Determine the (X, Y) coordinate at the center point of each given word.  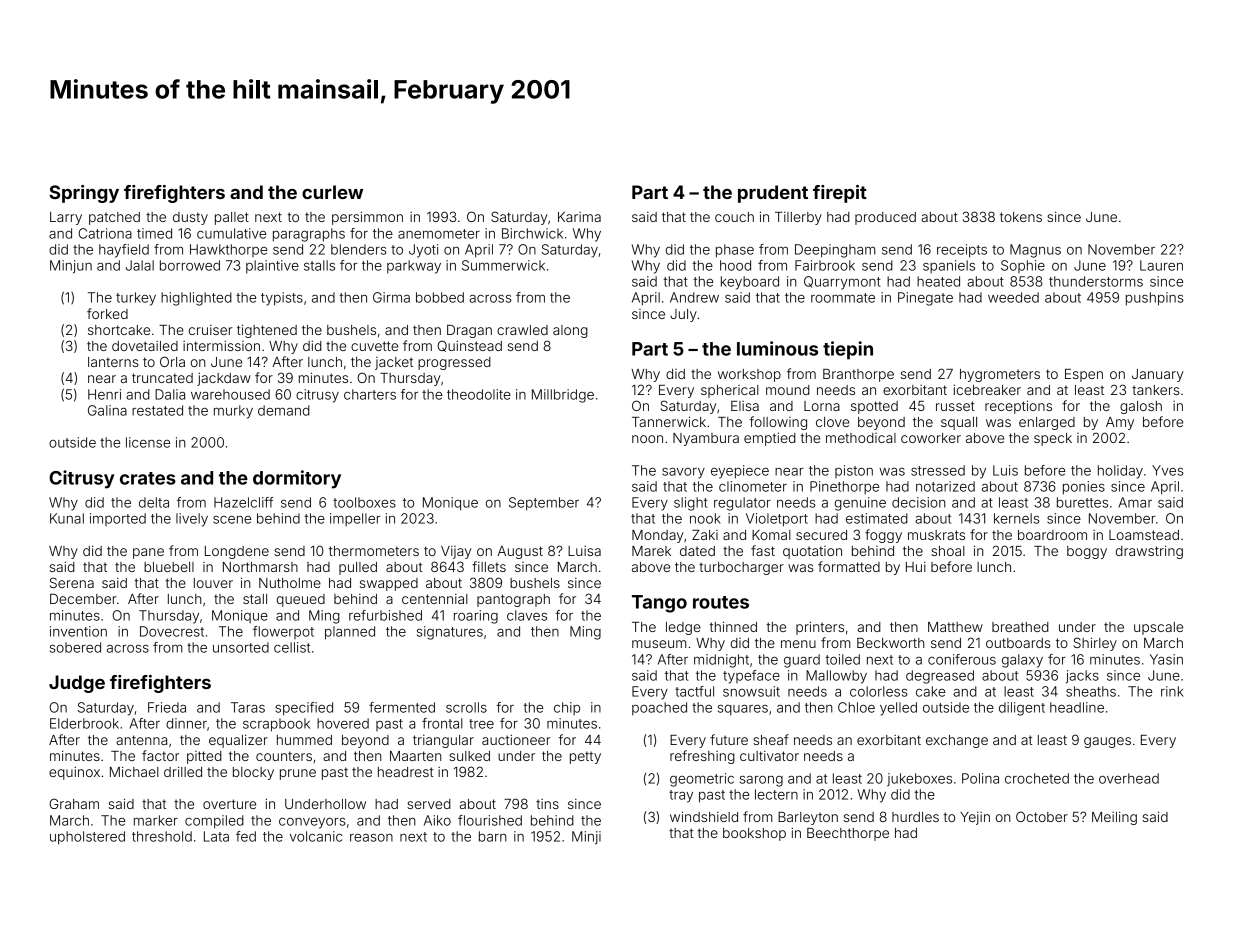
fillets (489, 566)
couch (734, 217)
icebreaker (987, 389)
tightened (267, 331)
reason (371, 838)
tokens (1021, 217)
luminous (777, 348)
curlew (332, 192)
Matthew (955, 627)
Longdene (237, 552)
